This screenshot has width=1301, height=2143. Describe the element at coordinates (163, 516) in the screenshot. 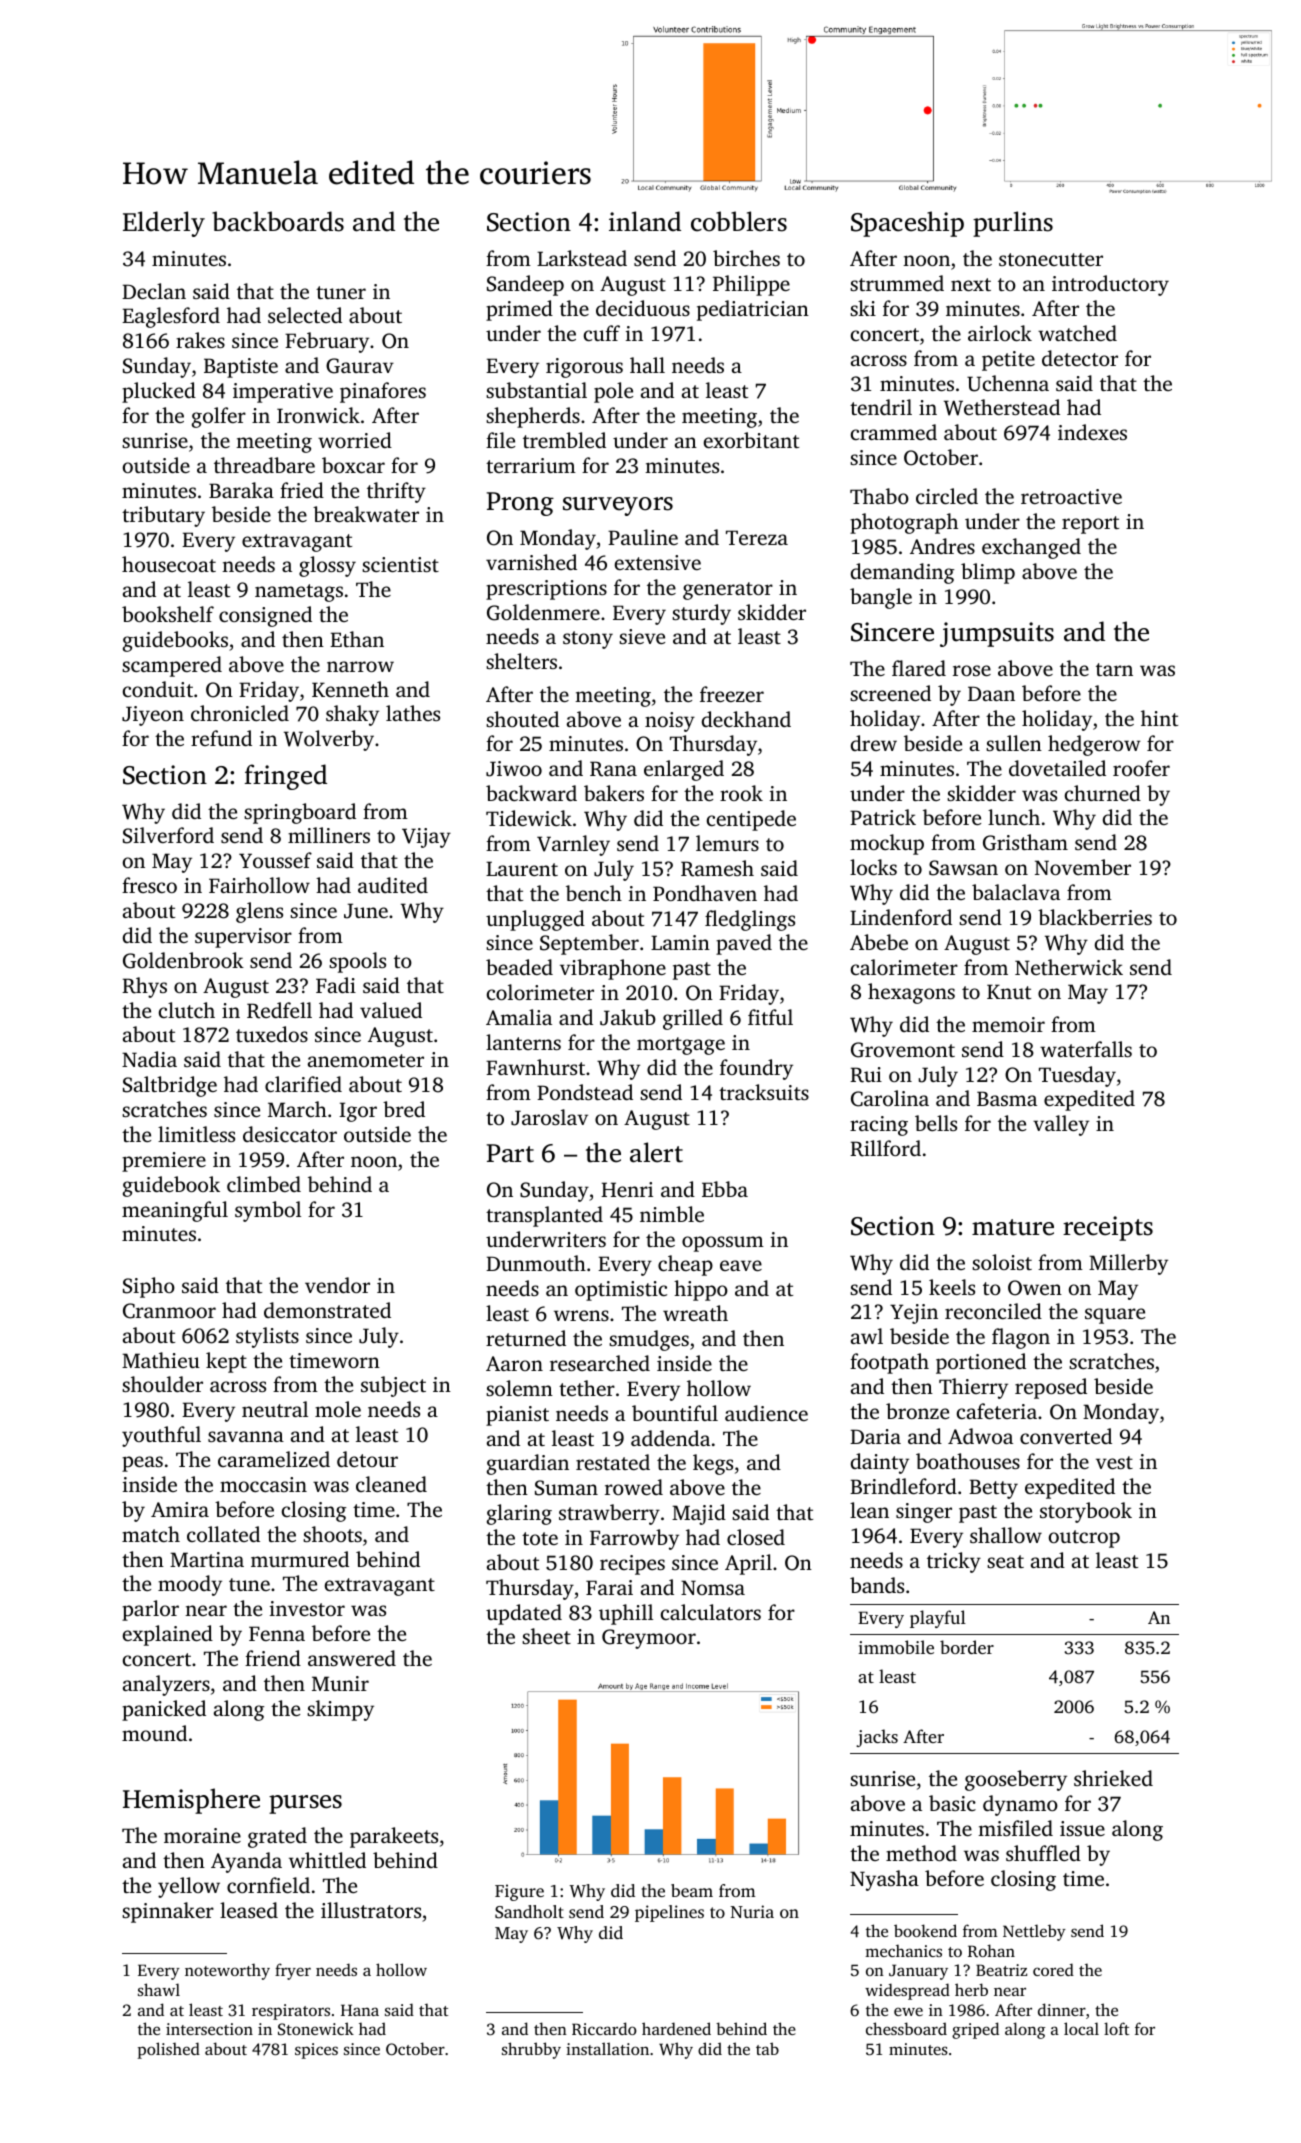

I see `tributary` at that location.
